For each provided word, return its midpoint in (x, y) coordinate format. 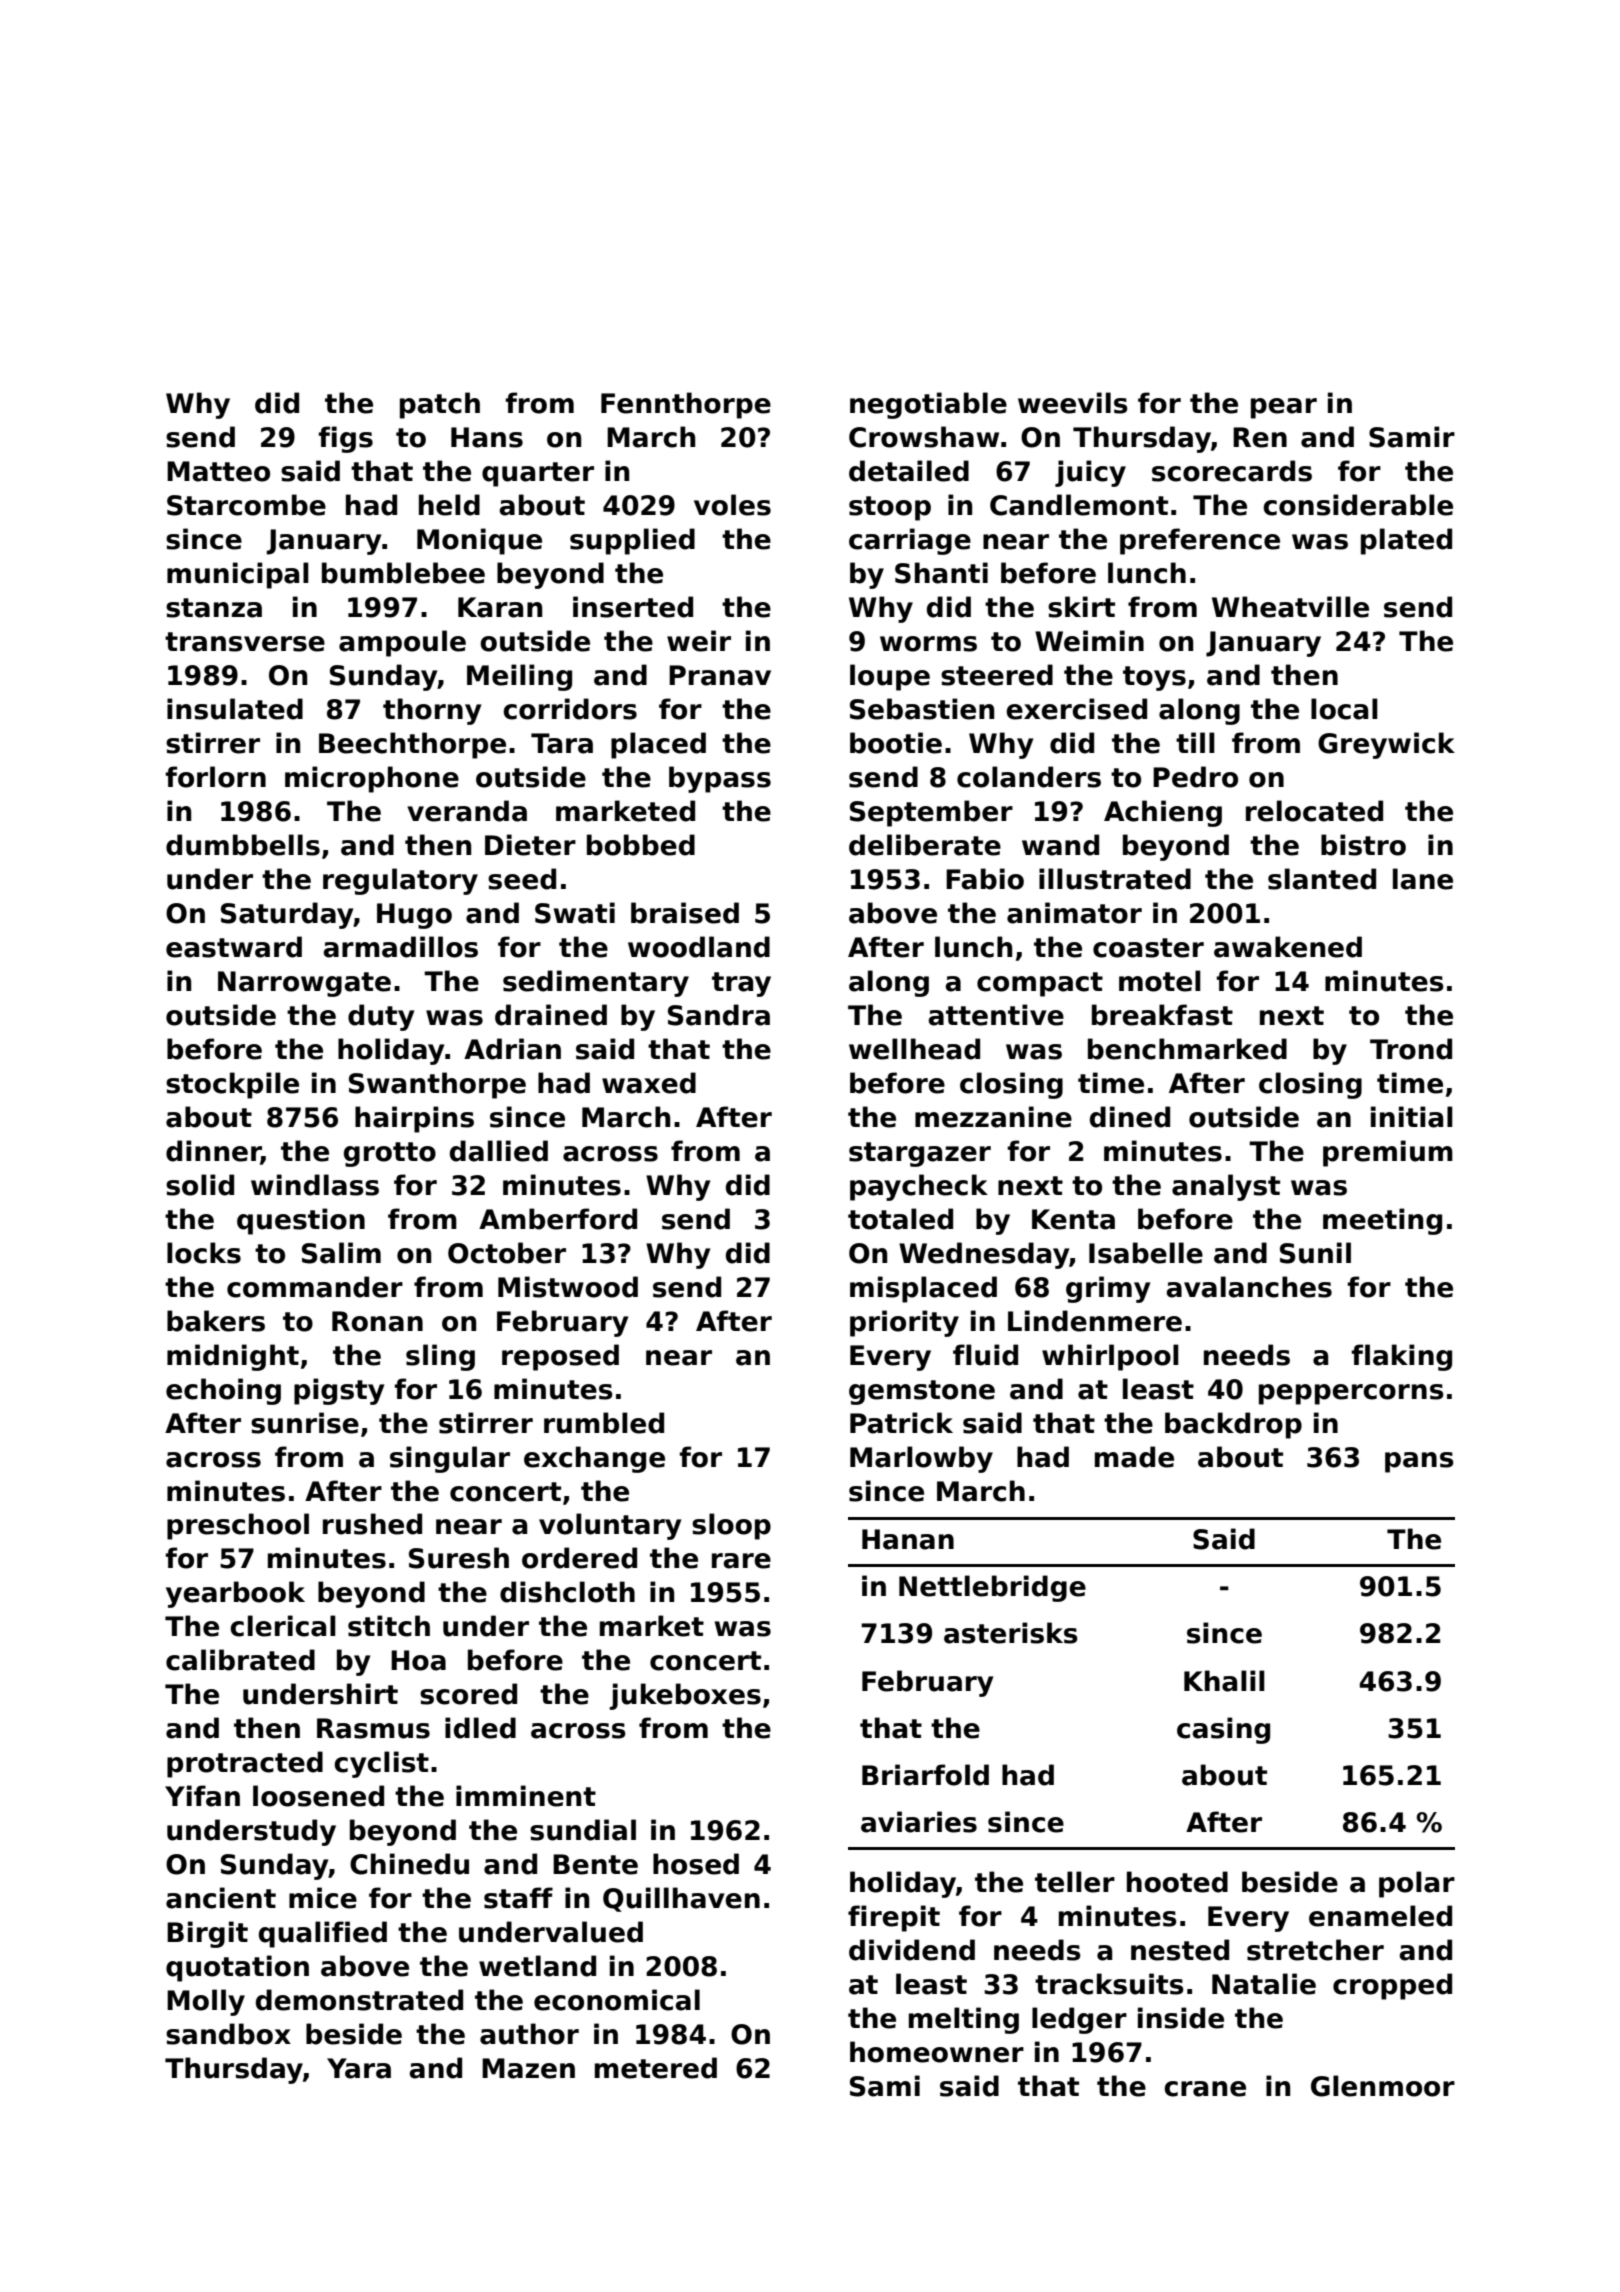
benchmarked (1187, 1049)
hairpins (414, 1119)
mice (323, 1898)
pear (1284, 408)
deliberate (925, 845)
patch (440, 405)
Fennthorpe (686, 405)
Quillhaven (681, 1899)
